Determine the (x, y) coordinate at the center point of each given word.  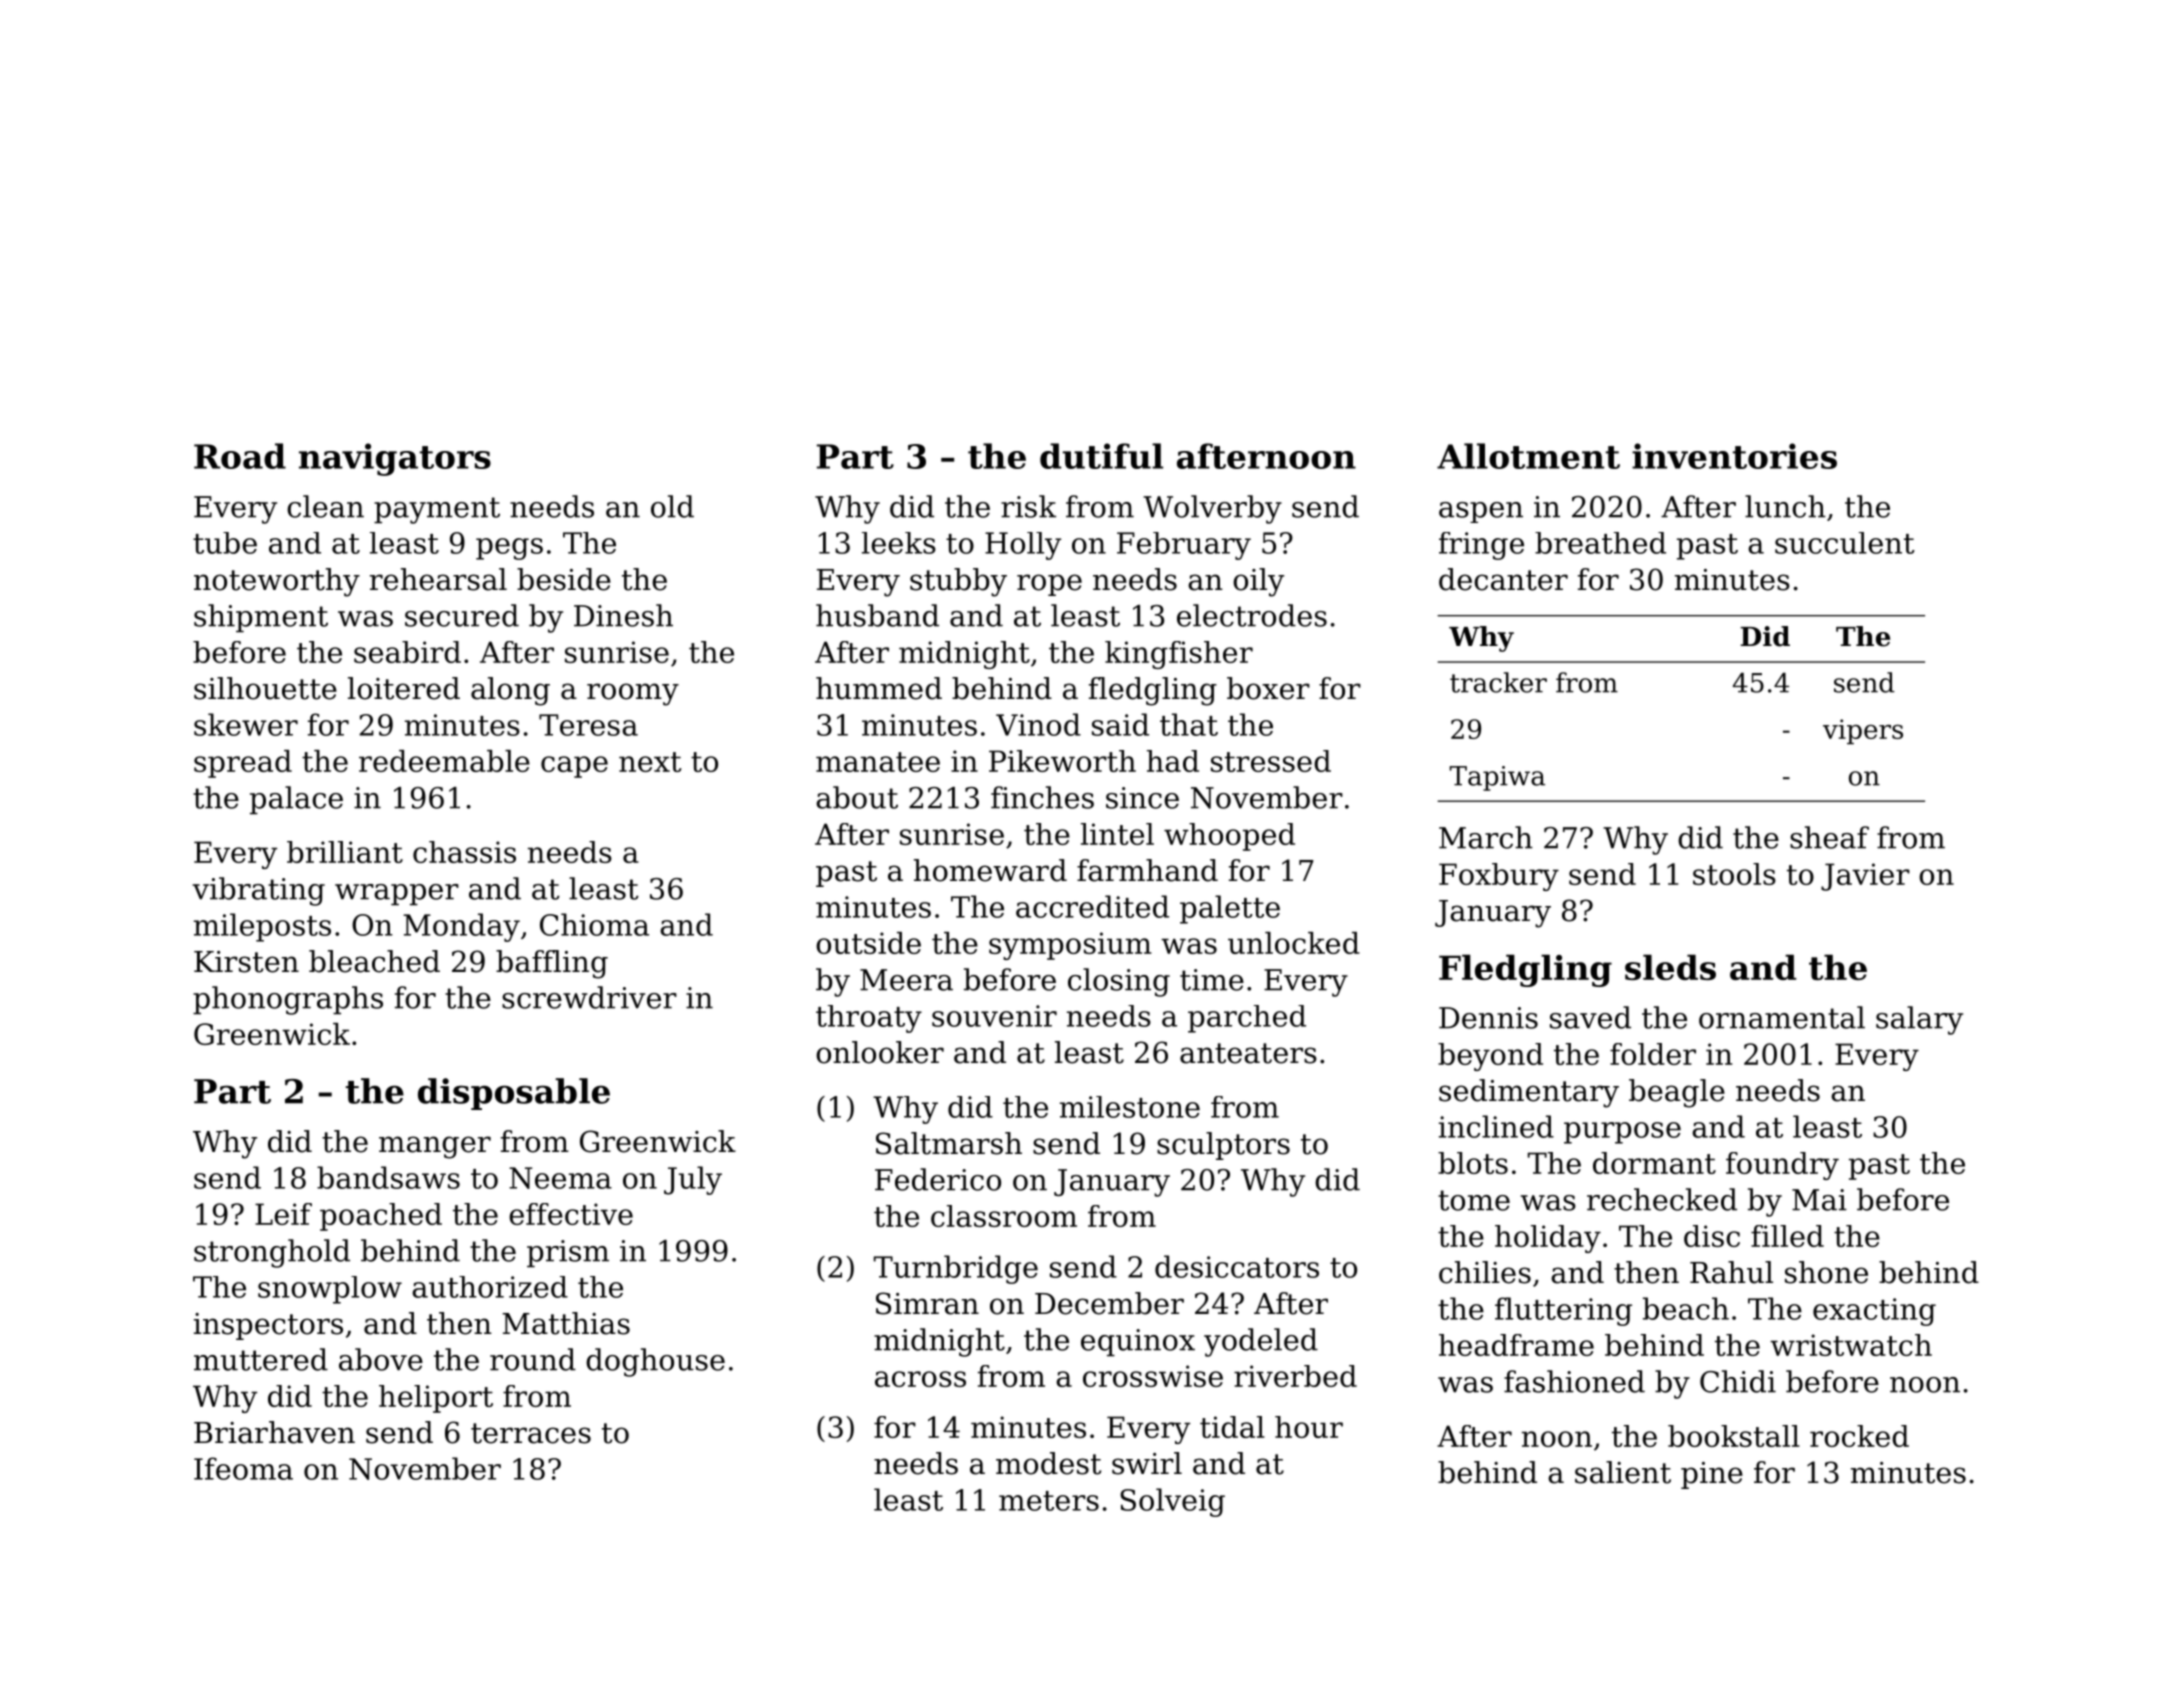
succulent (1845, 543)
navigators (395, 459)
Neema (560, 1178)
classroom (1004, 1216)
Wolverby (1212, 509)
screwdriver (589, 997)
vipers (1863, 731)
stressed (1271, 761)
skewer (246, 724)
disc (1712, 1236)
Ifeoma (243, 1468)
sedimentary (1529, 1093)
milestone (1130, 1107)
